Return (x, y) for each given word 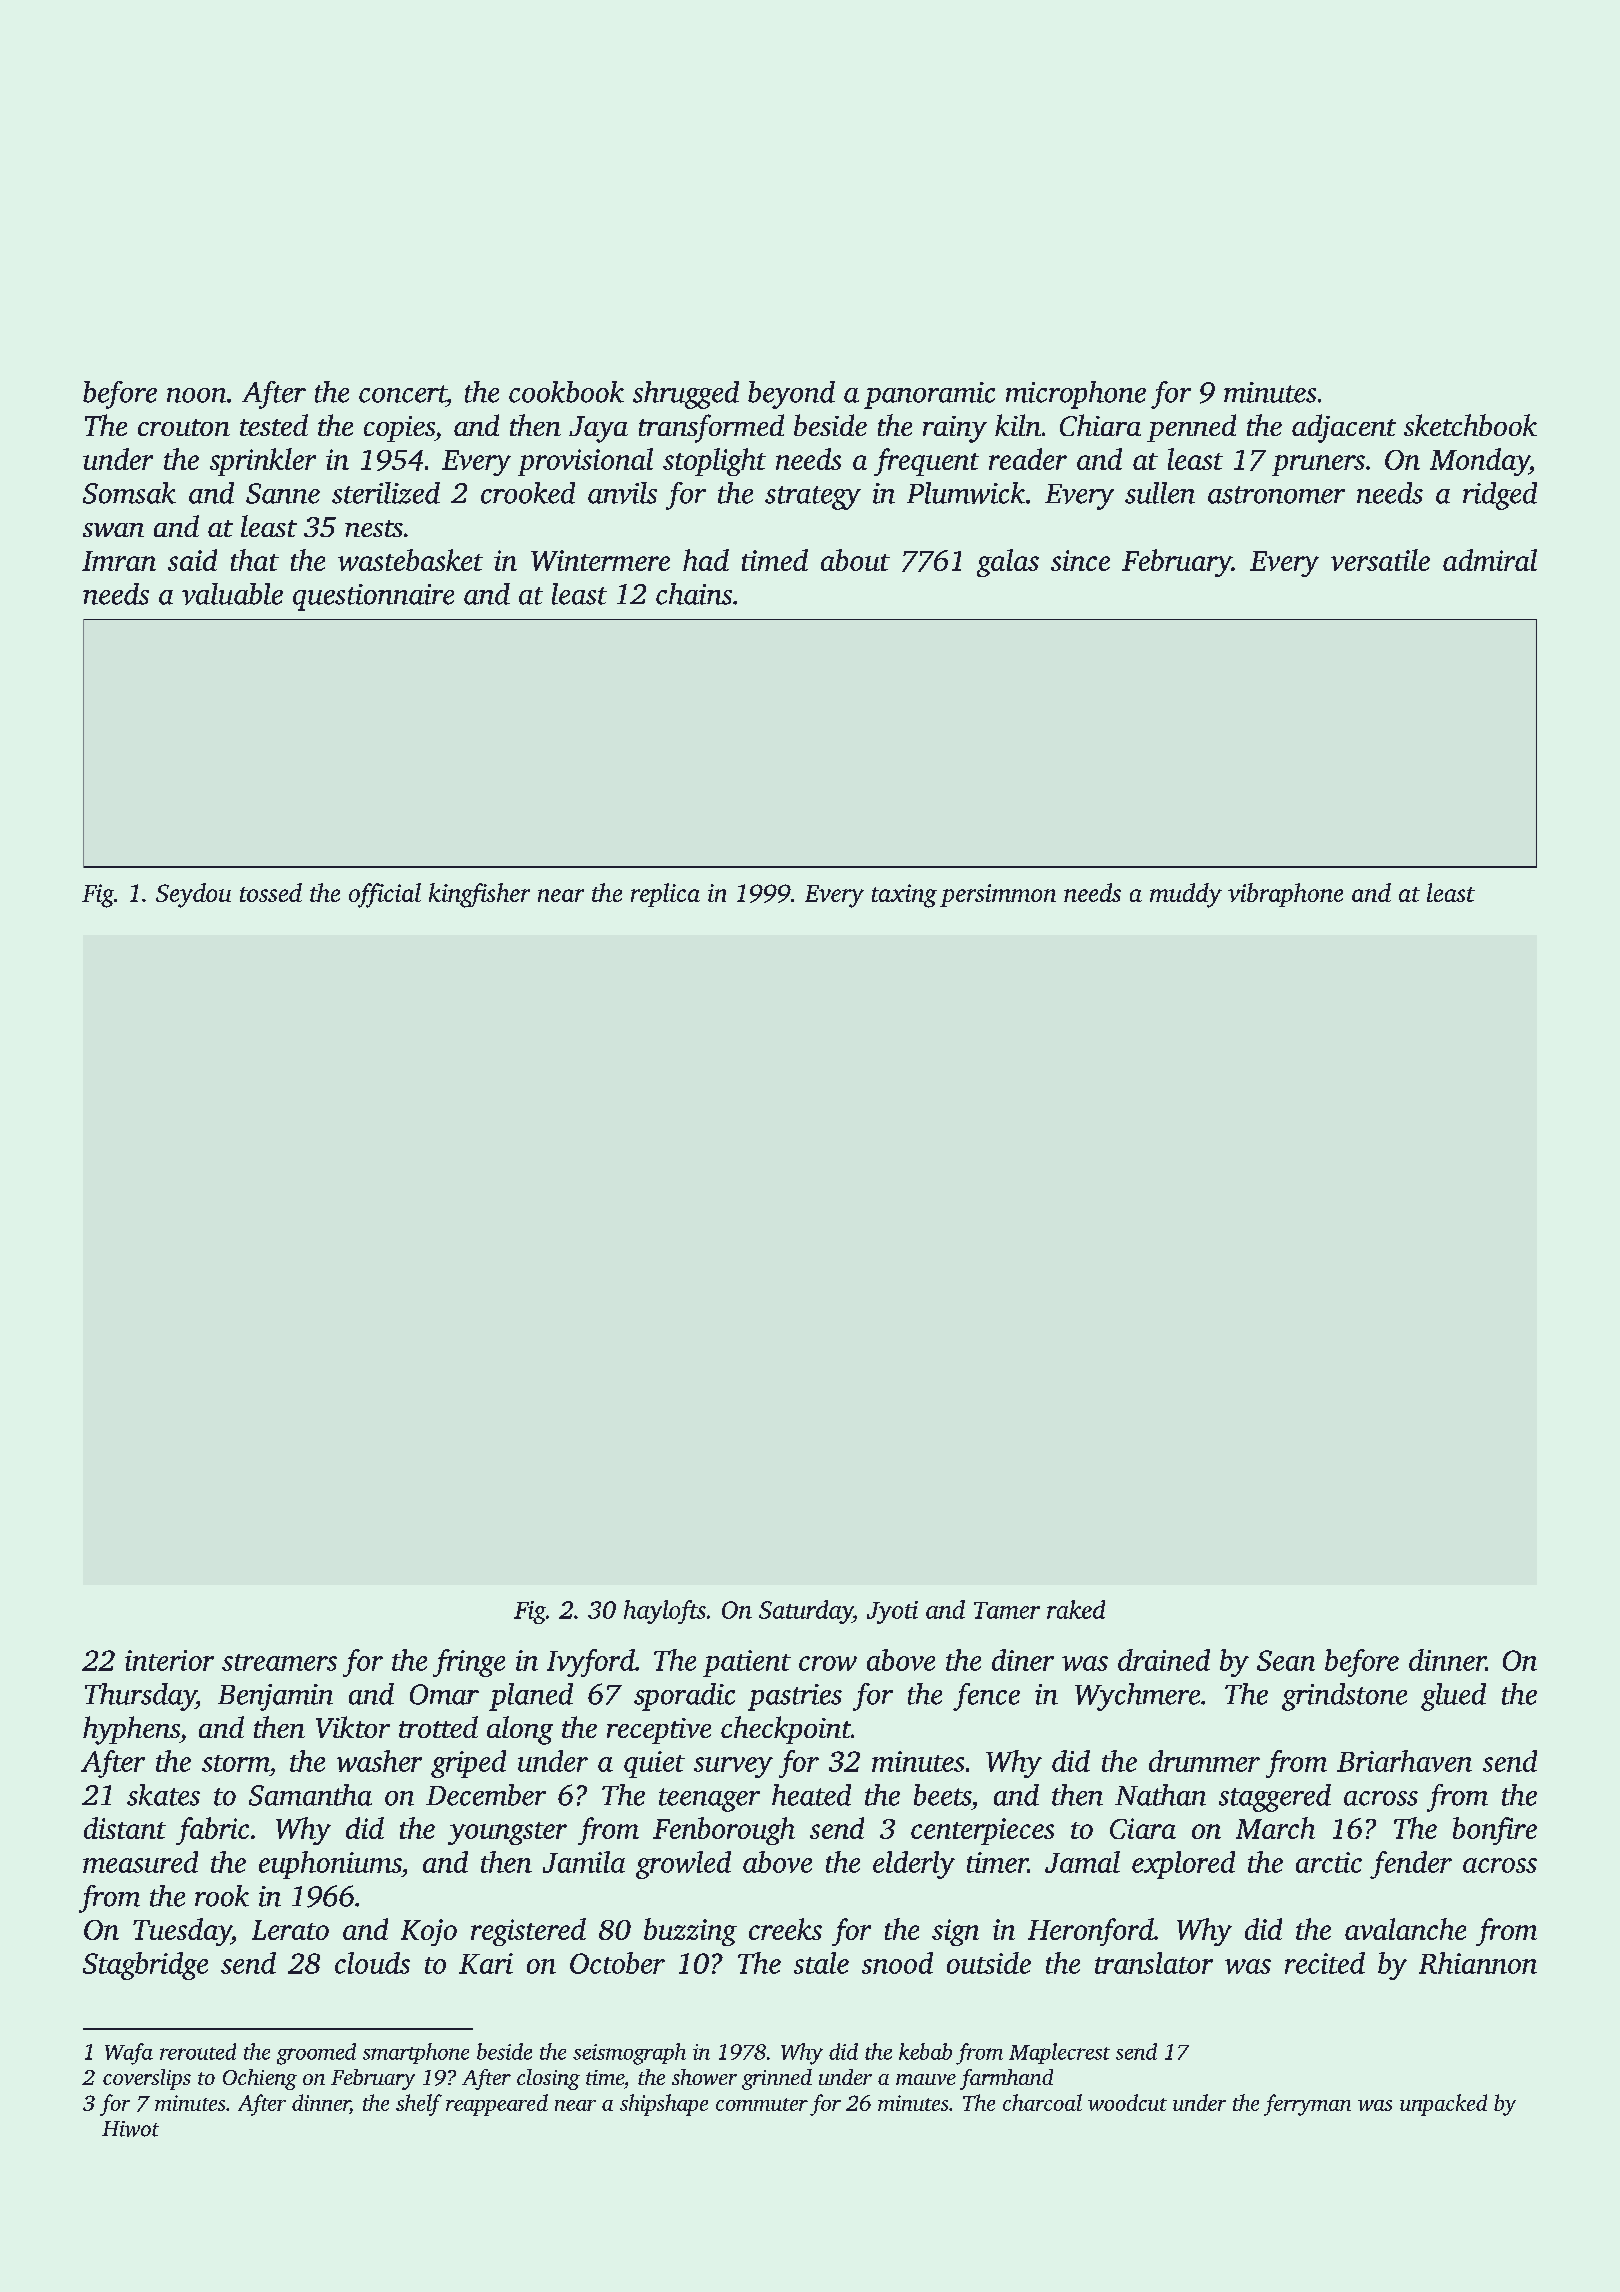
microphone (1076, 395)
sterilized (386, 493)
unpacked (1443, 2105)
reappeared (497, 2105)
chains (694, 594)
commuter (762, 2104)
